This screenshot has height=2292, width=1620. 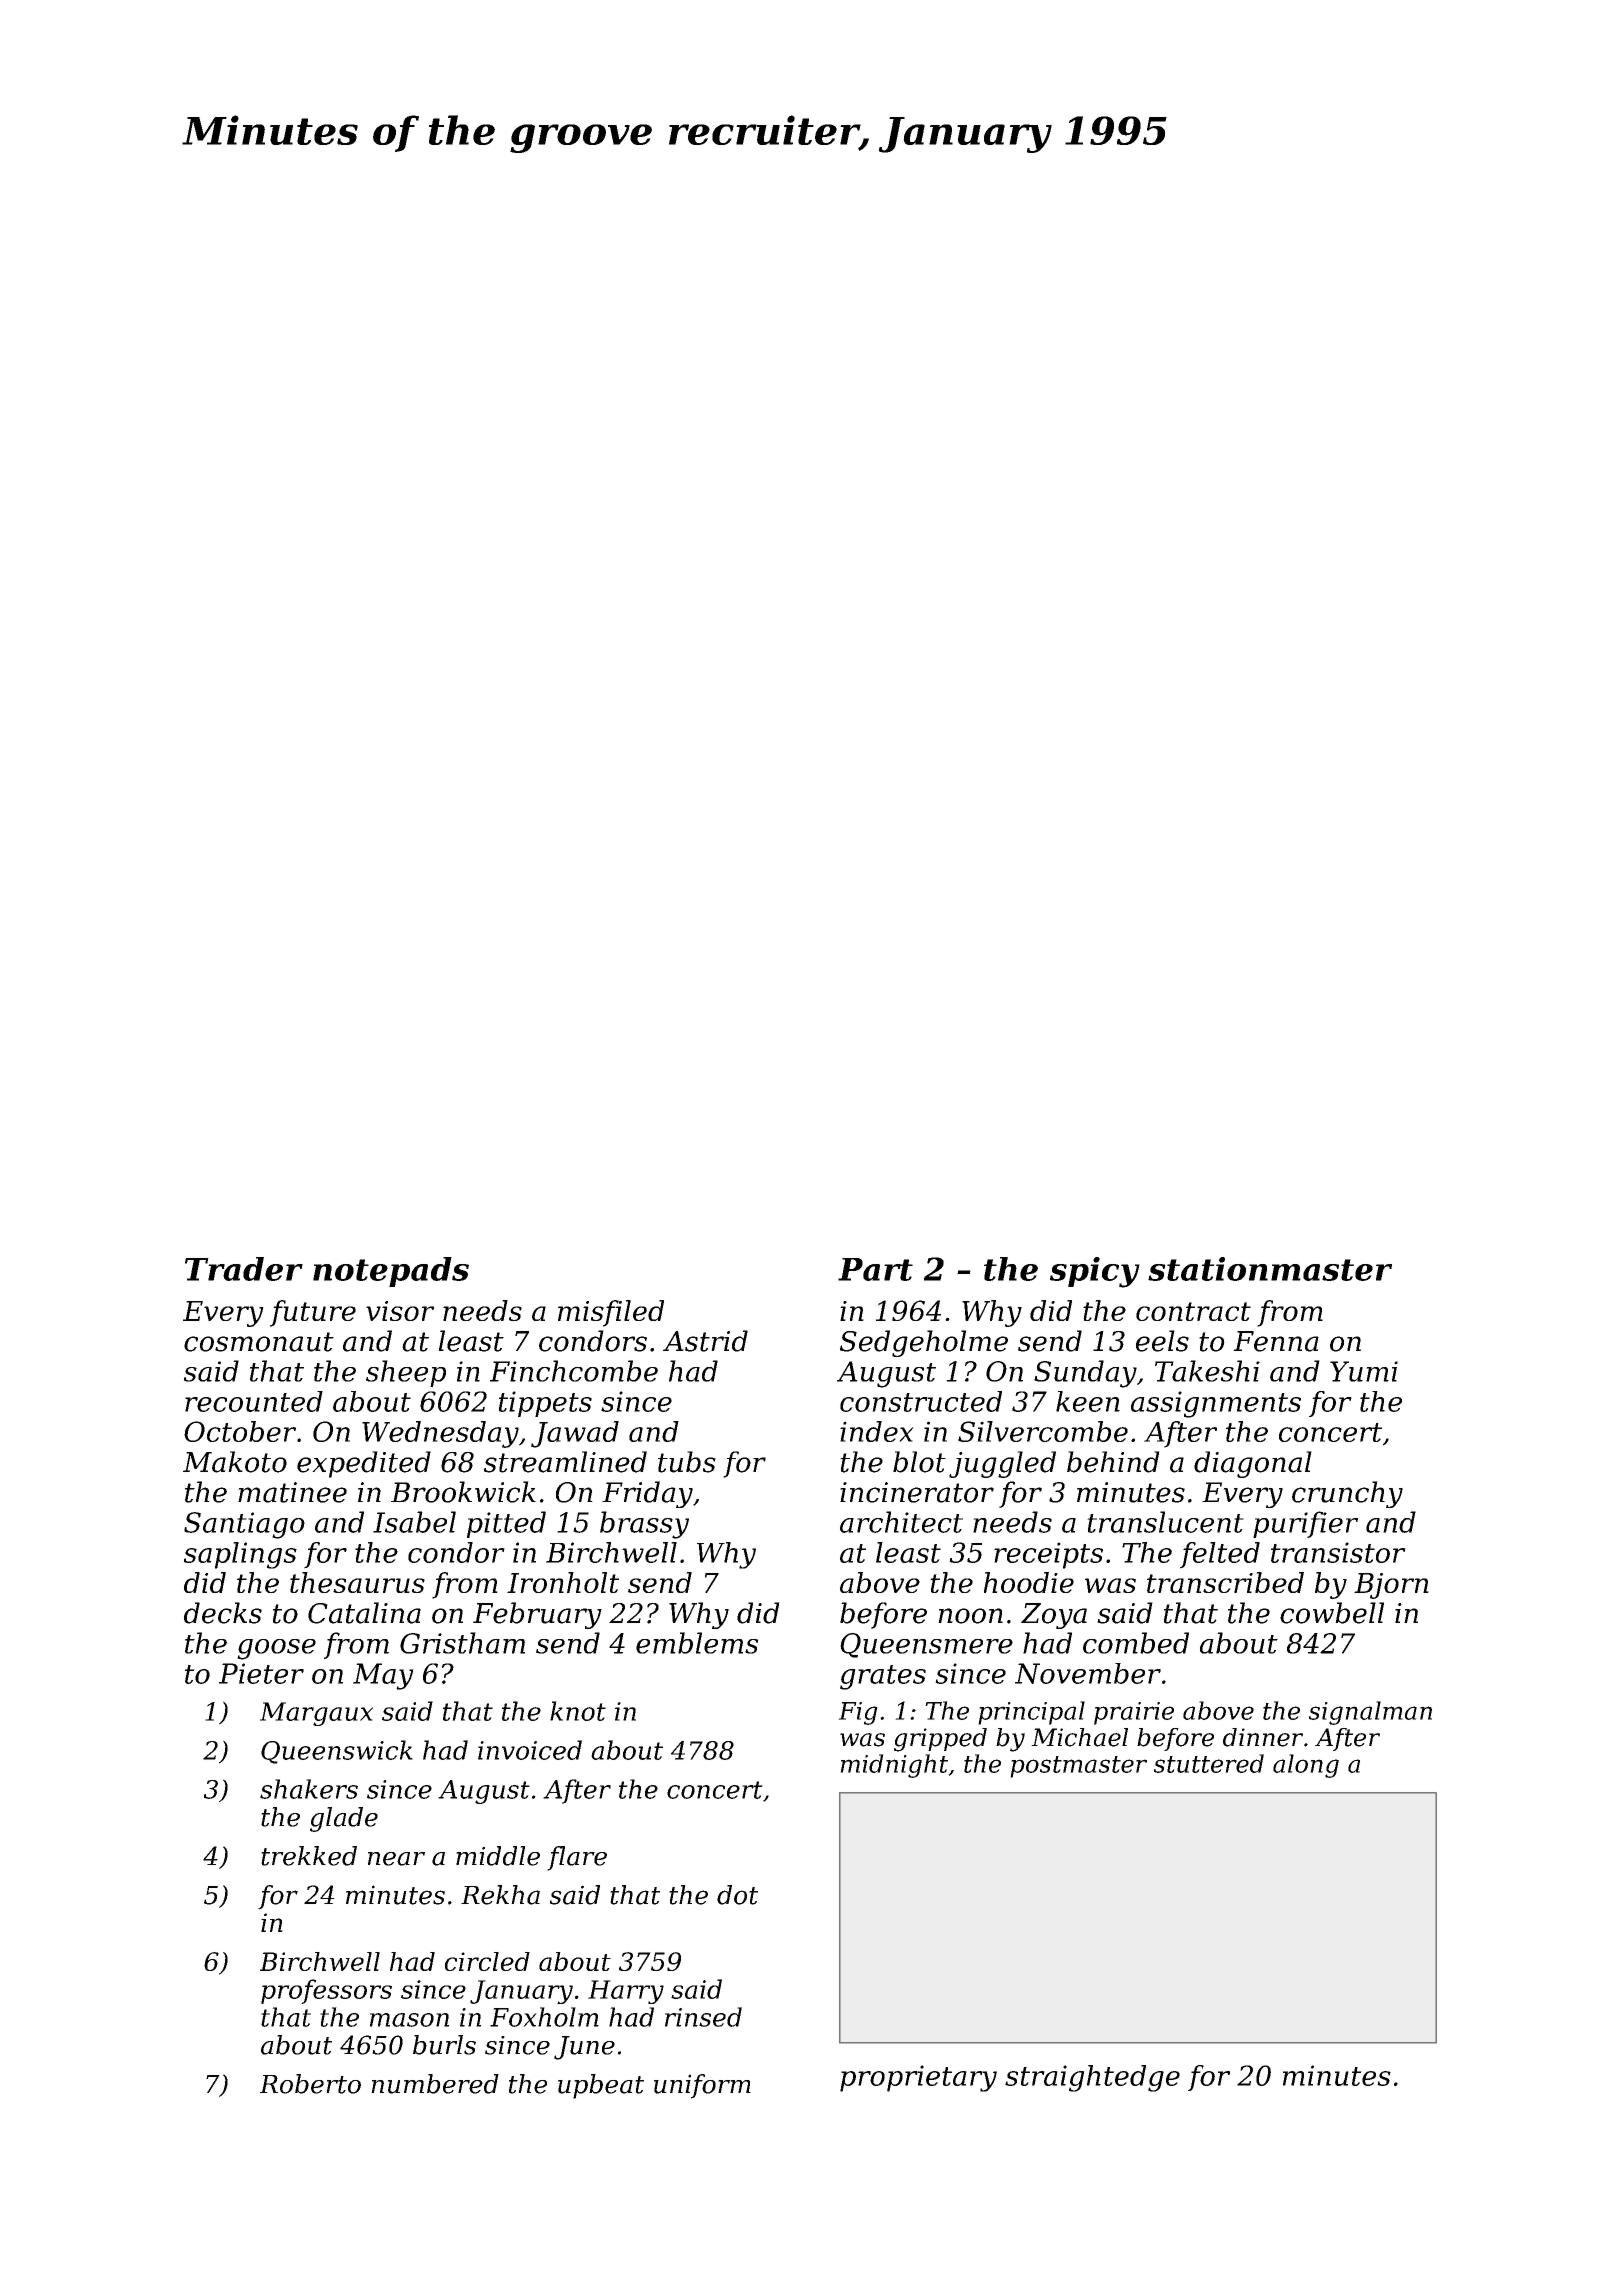 I want to click on along, so click(x=1306, y=1766).
